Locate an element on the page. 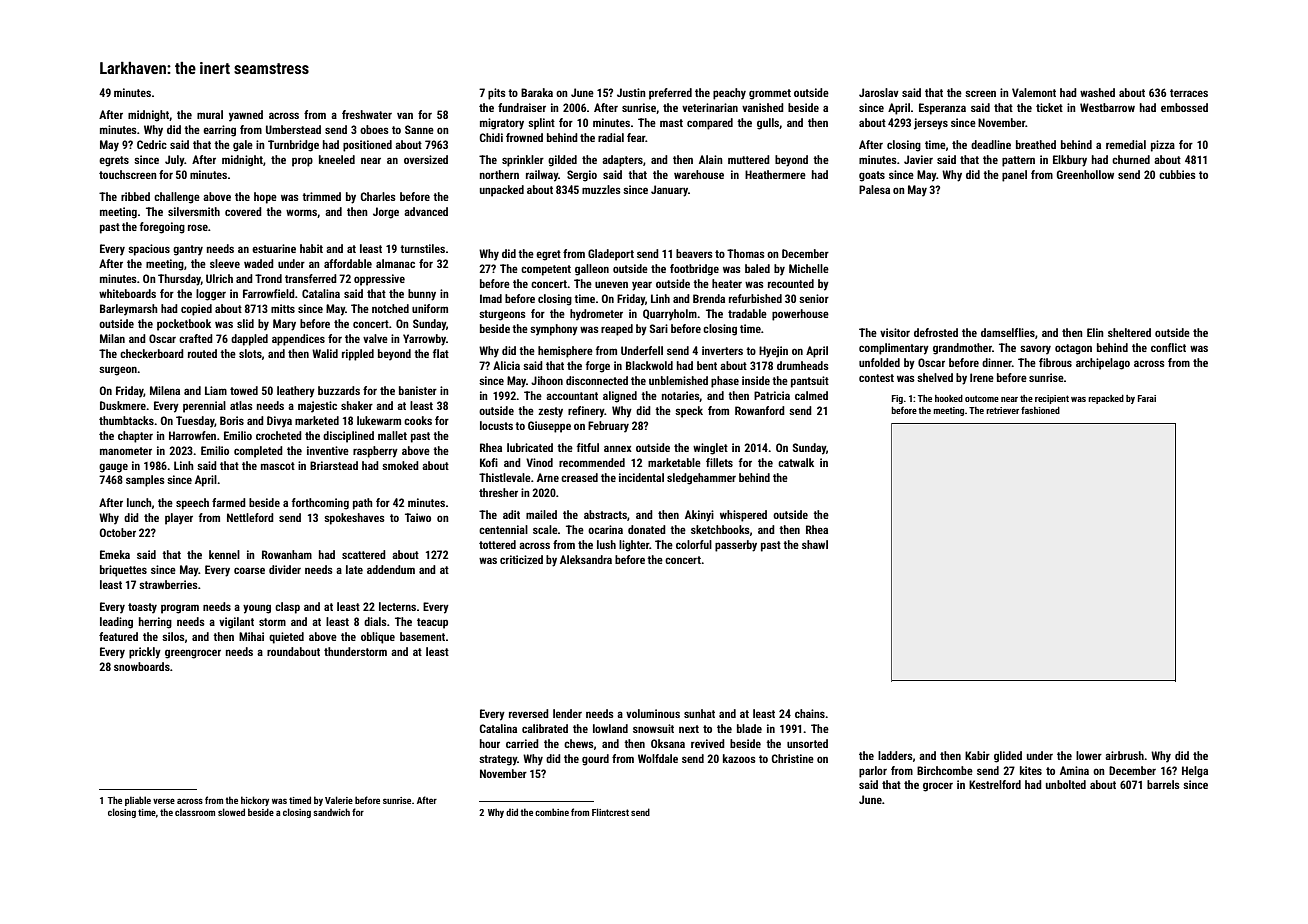  Jaroslav is located at coordinates (879, 92).
